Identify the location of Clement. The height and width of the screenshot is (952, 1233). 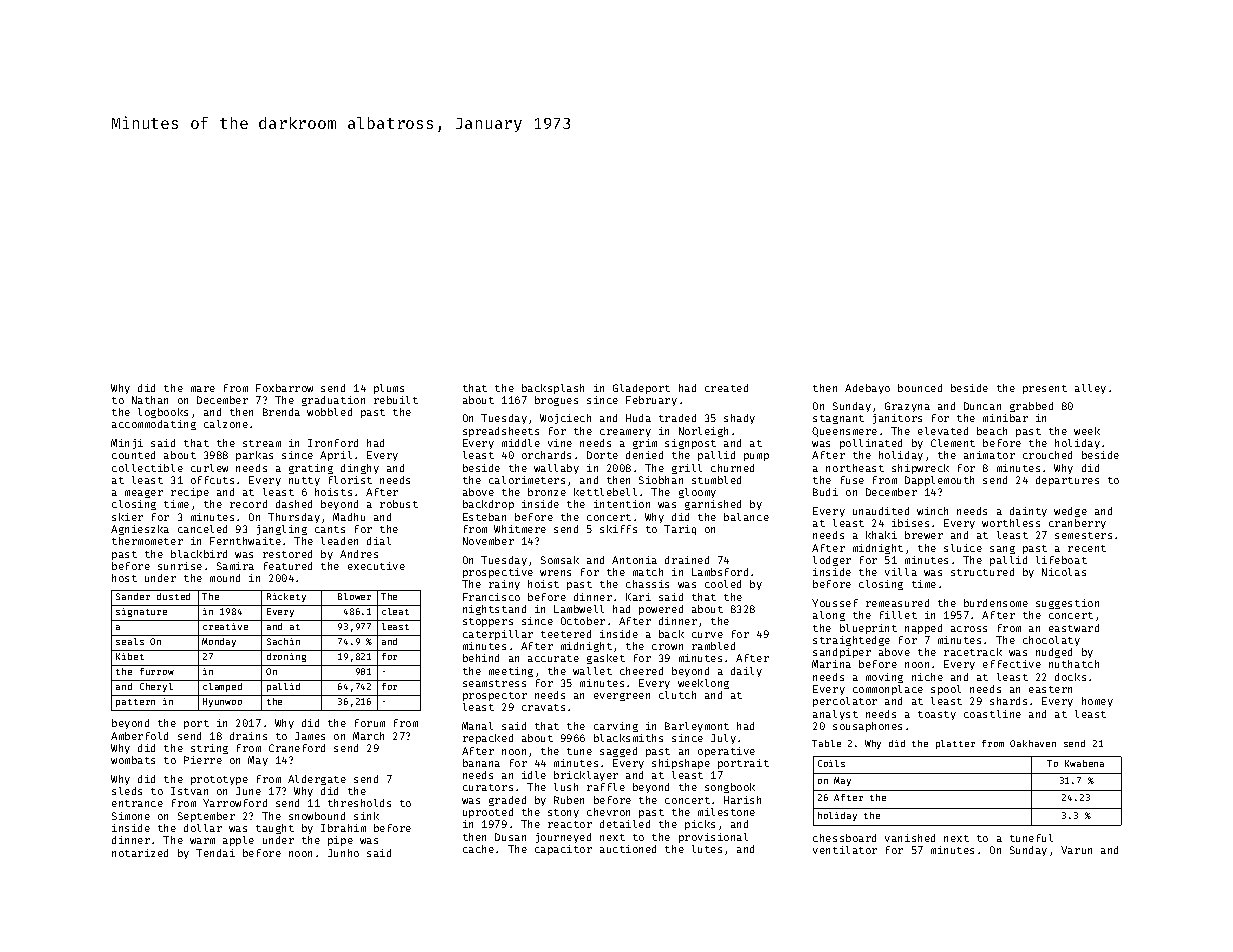
(953, 443).
